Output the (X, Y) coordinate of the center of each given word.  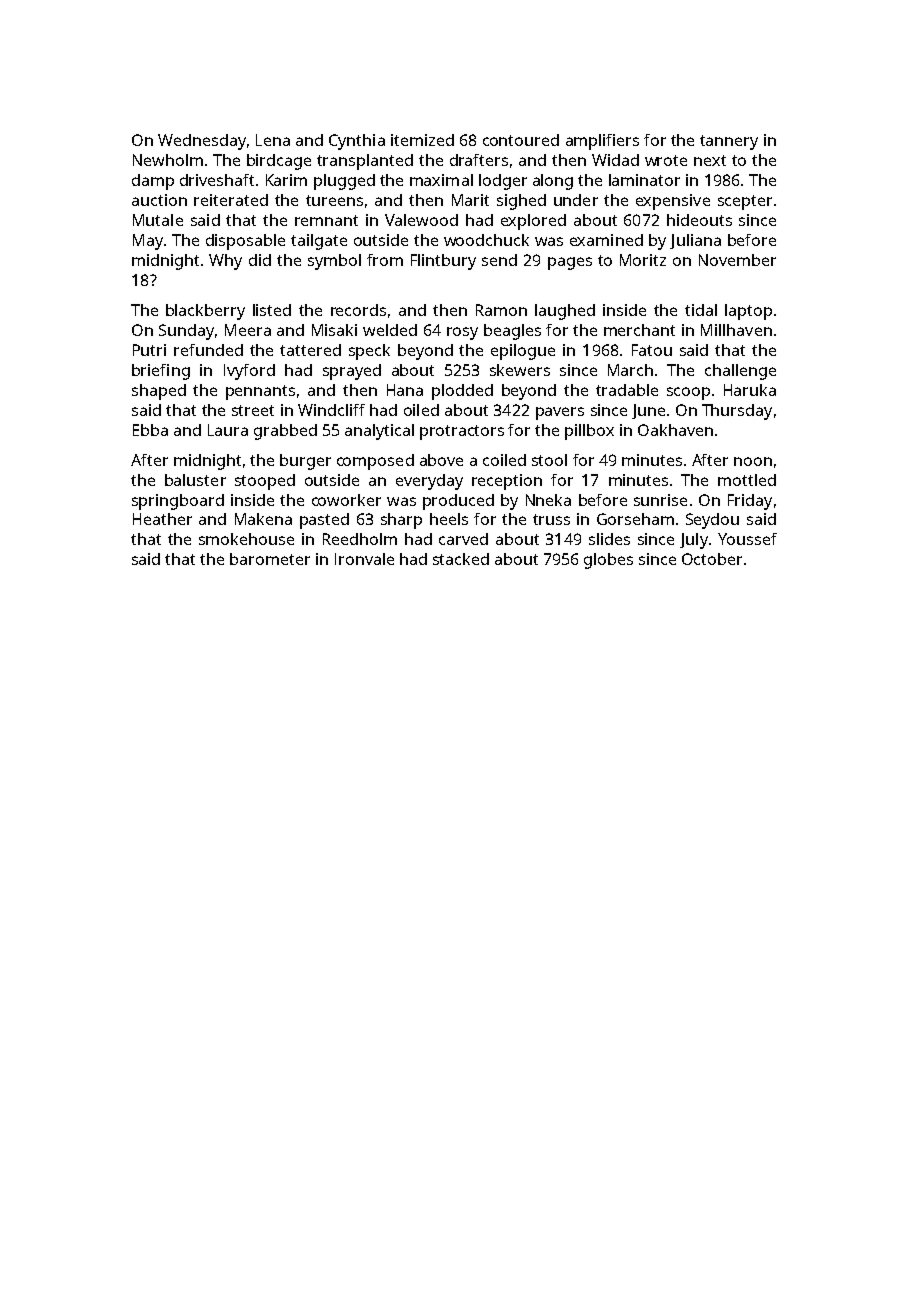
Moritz (643, 260)
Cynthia (357, 142)
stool (549, 460)
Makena (263, 519)
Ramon (501, 310)
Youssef (747, 539)
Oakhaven (675, 430)
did (260, 260)
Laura (228, 430)
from (385, 260)
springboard (178, 502)
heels (449, 519)
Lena (273, 140)
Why (225, 262)
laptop (748, 312)
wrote (666, 160)
